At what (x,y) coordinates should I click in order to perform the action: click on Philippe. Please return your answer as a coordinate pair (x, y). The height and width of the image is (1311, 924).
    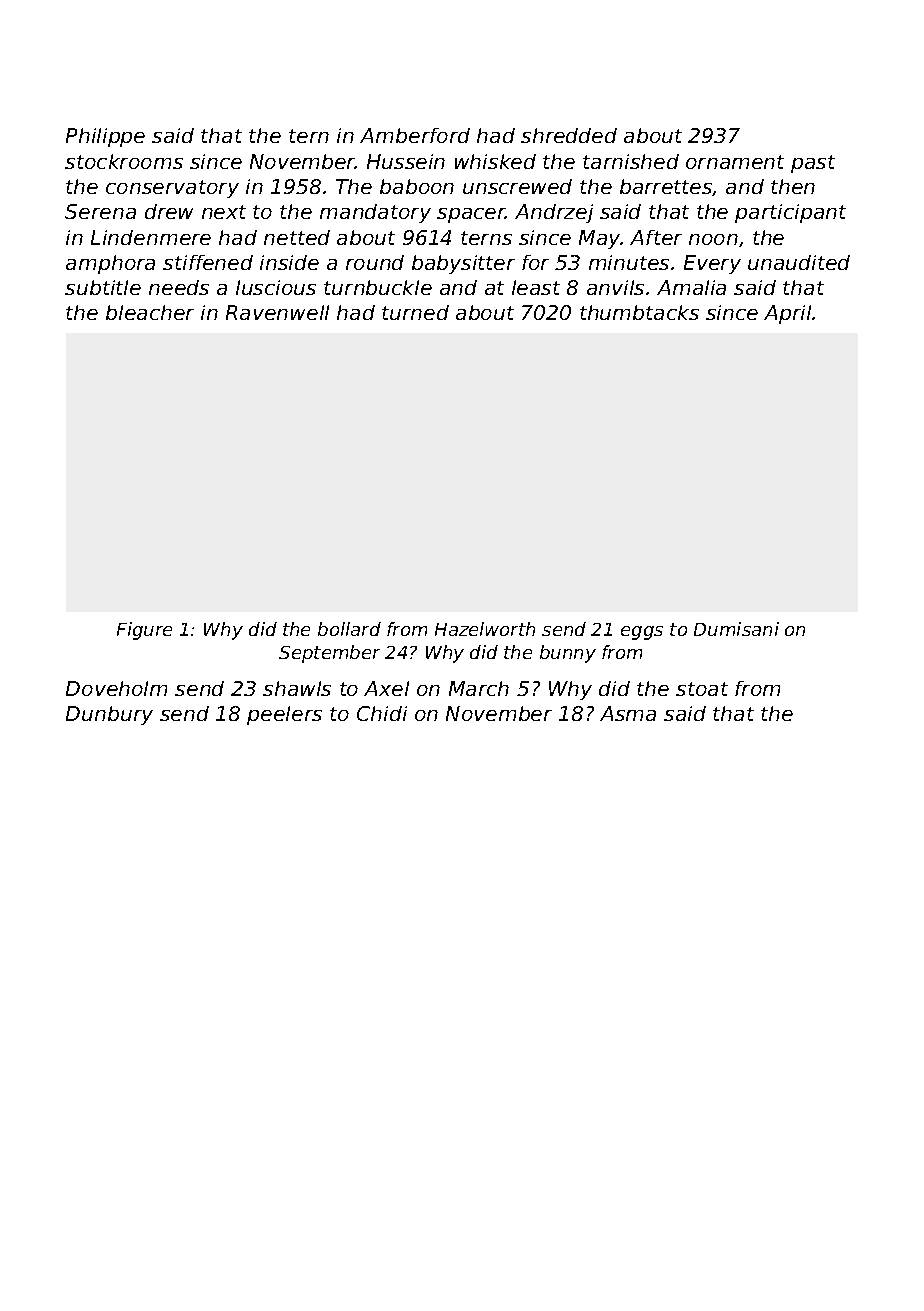
    Looking at the image, I should click on (105, 137).
